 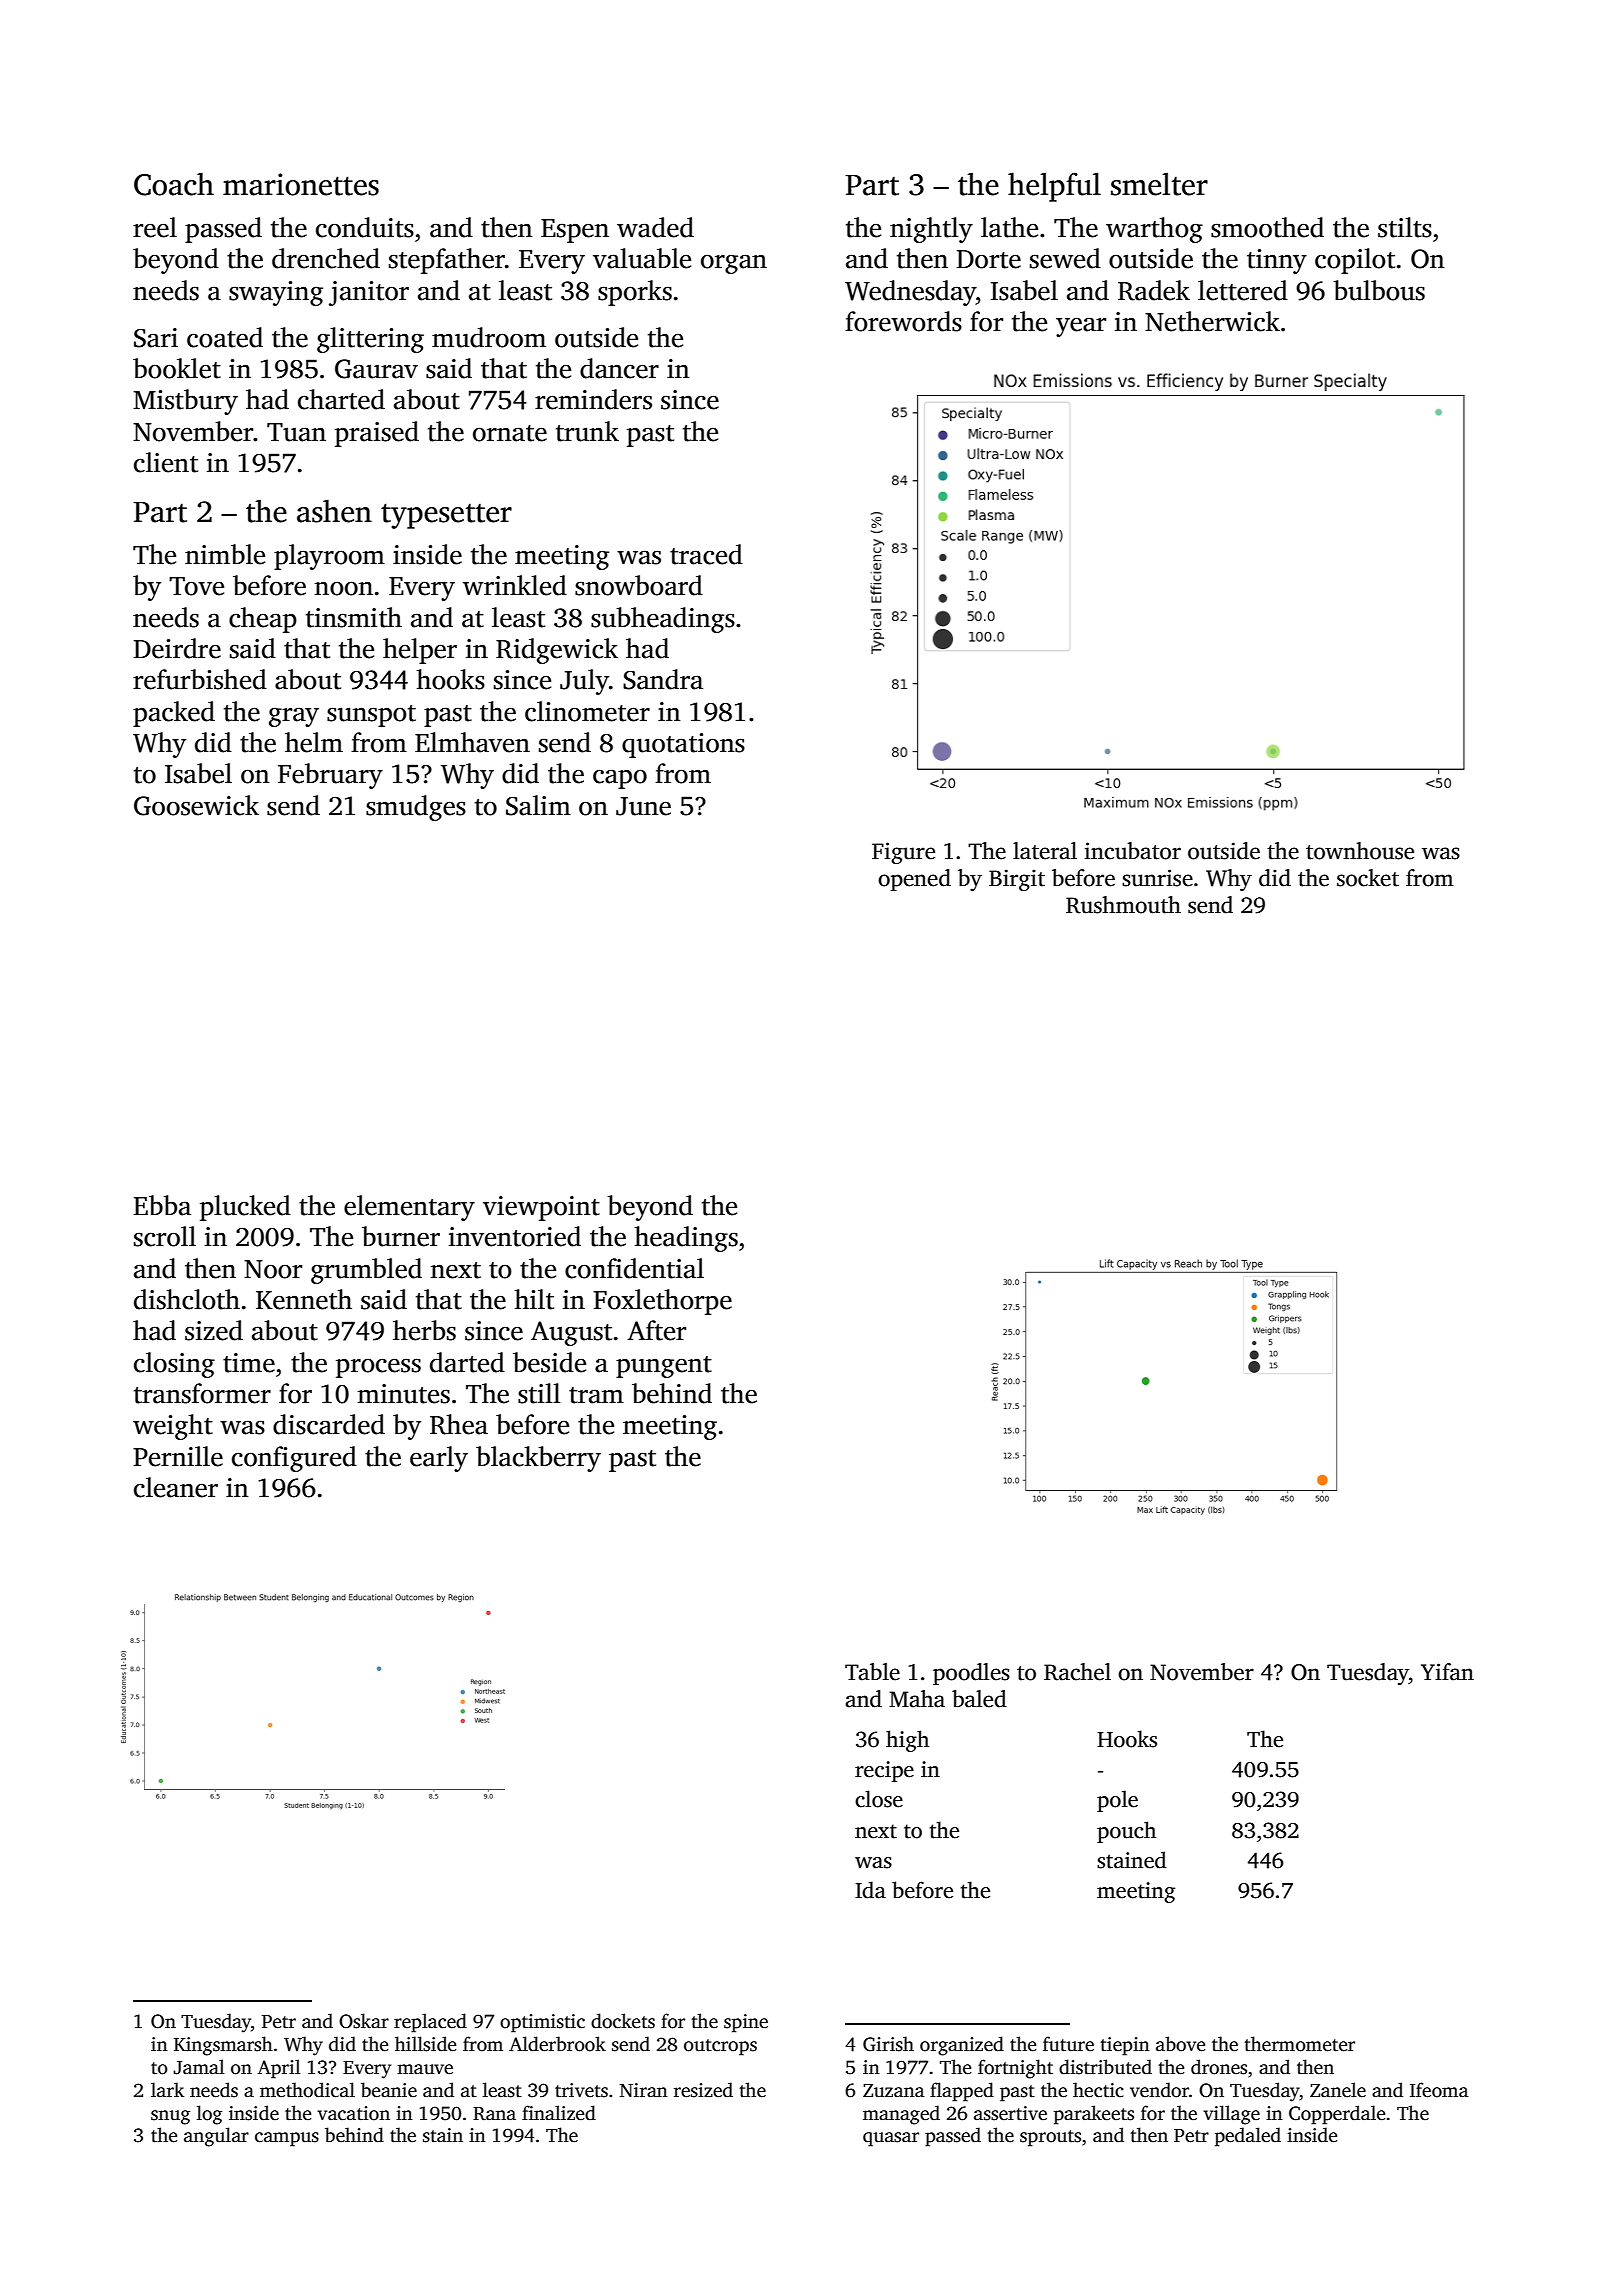 I want to click on pedaled, so click(x=1248, y=2137).
